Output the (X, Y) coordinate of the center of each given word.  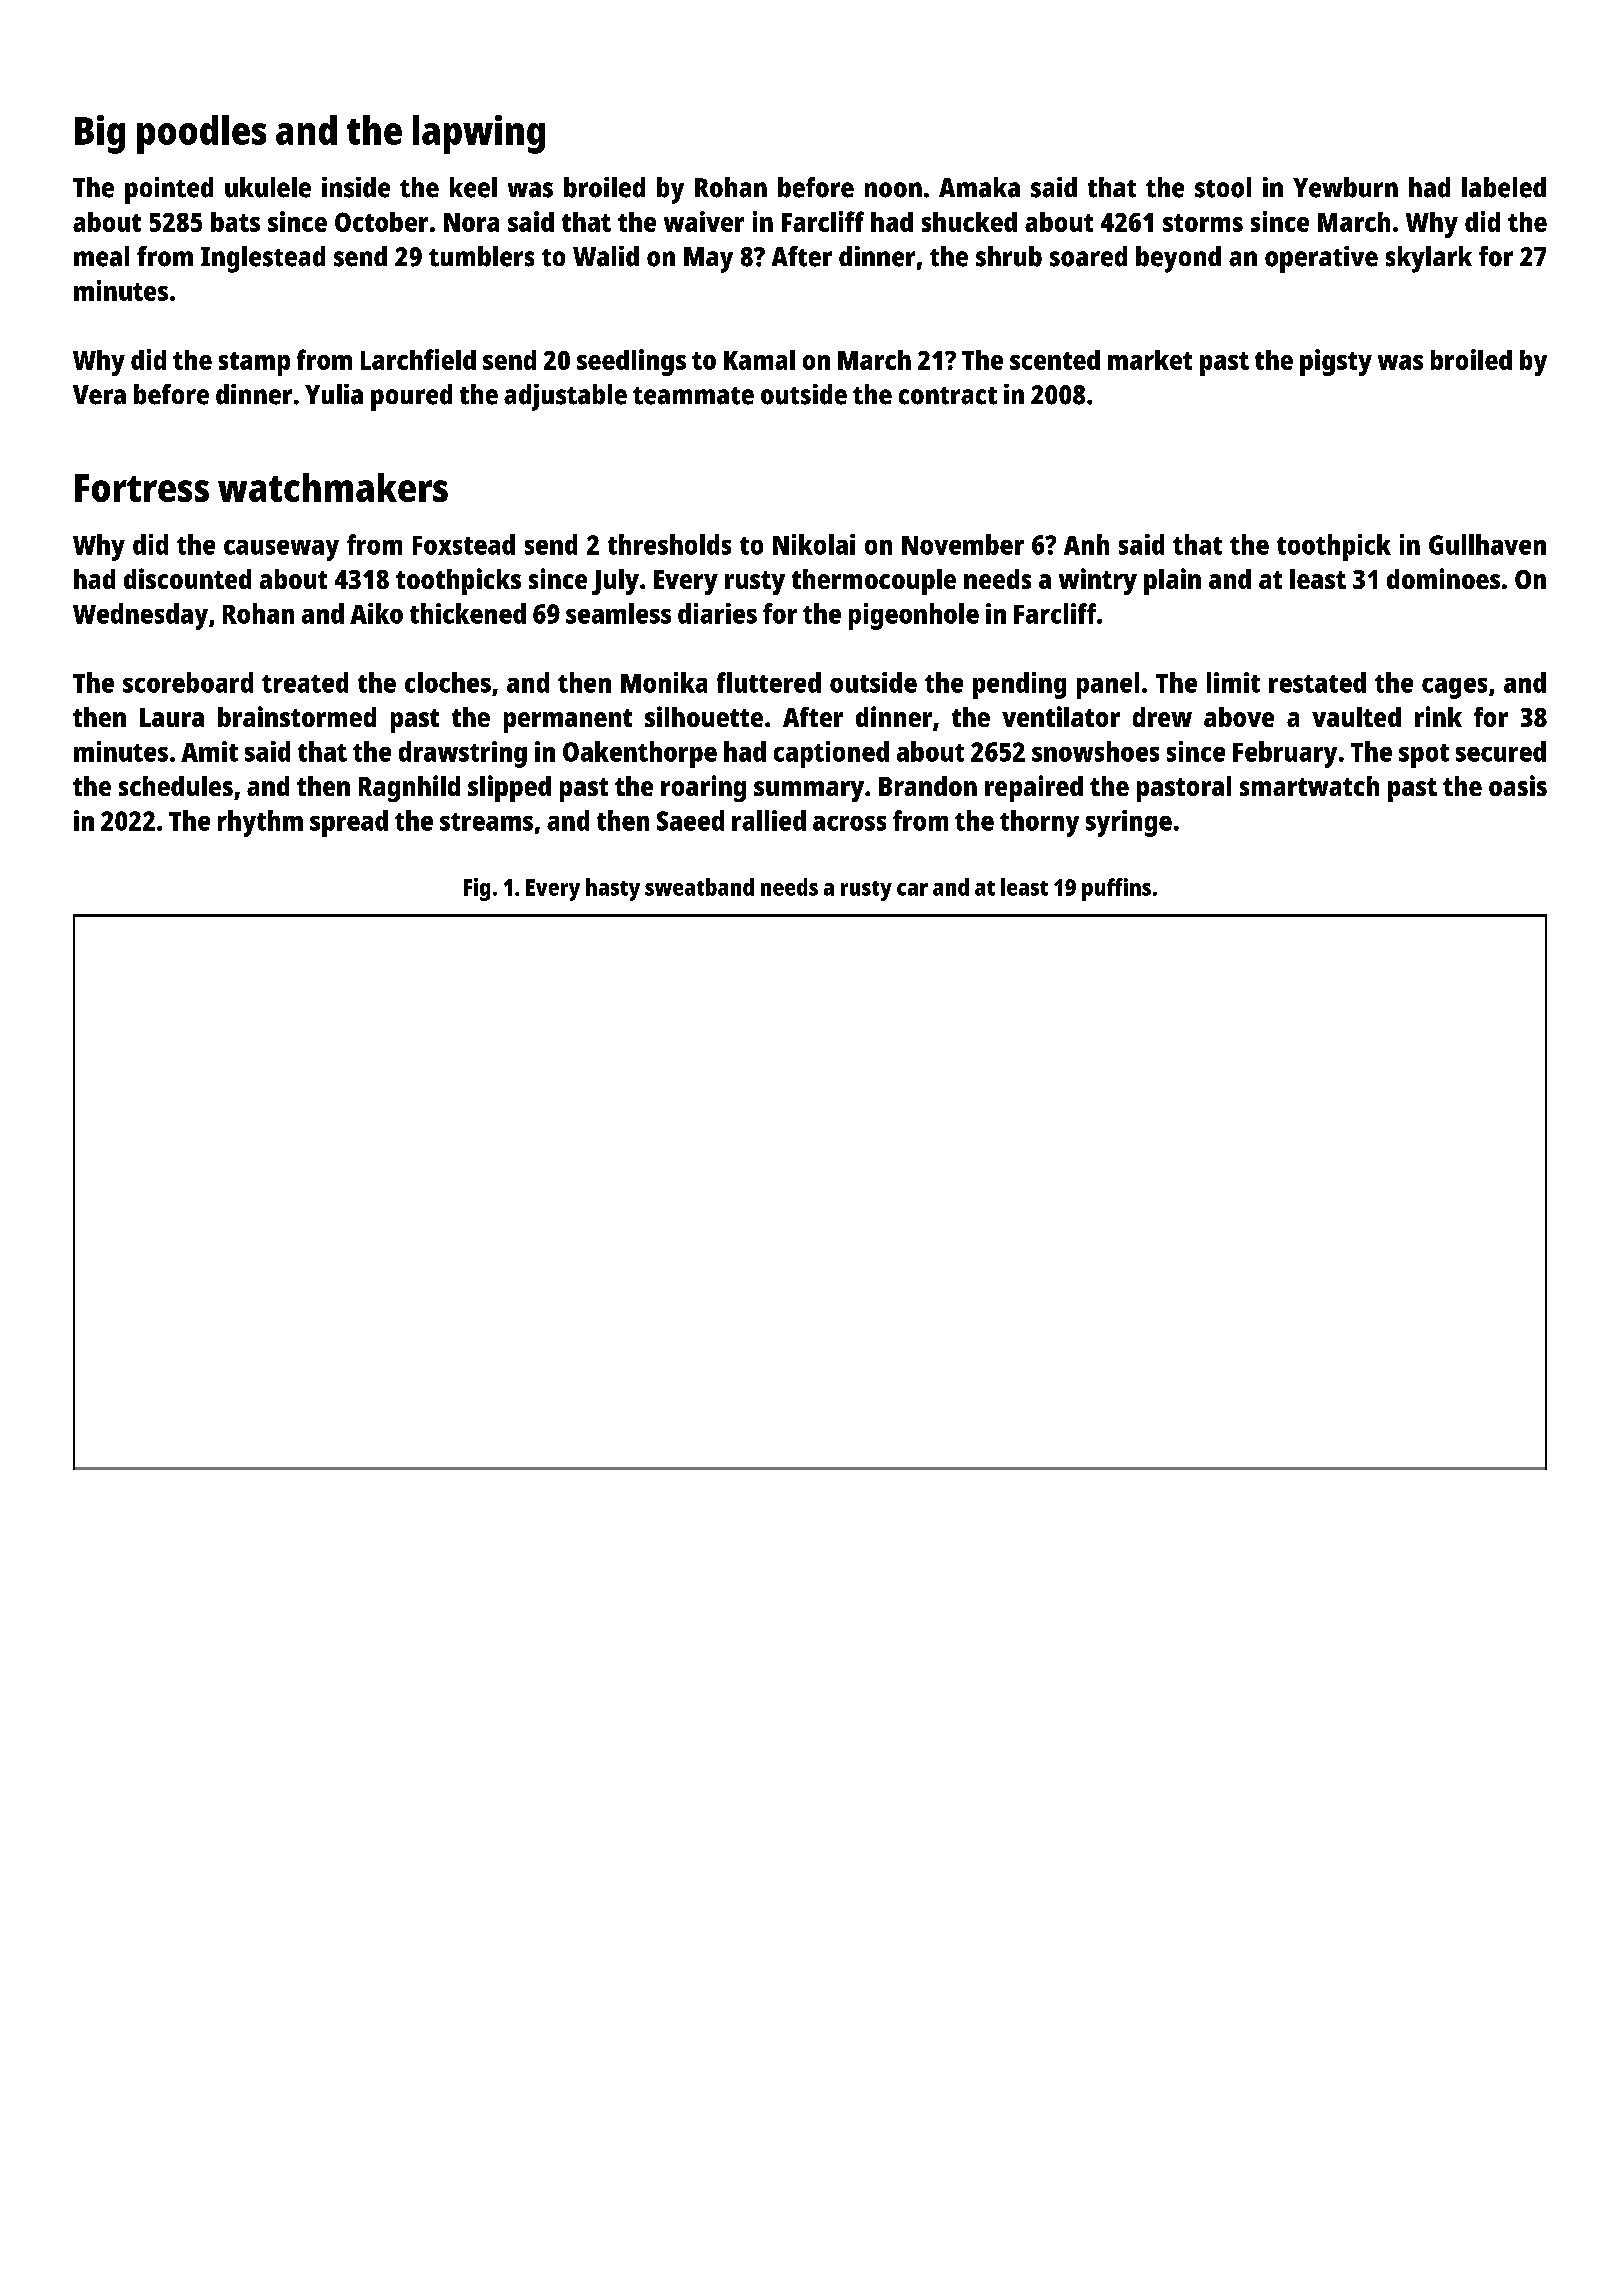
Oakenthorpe (640, 754)
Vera (99, 395)
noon (893, 190)
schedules (176, 786)
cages (1454, 688)
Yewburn (1345, 187)
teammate (693, 396)
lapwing (479, 134)
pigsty (1336, 362)
